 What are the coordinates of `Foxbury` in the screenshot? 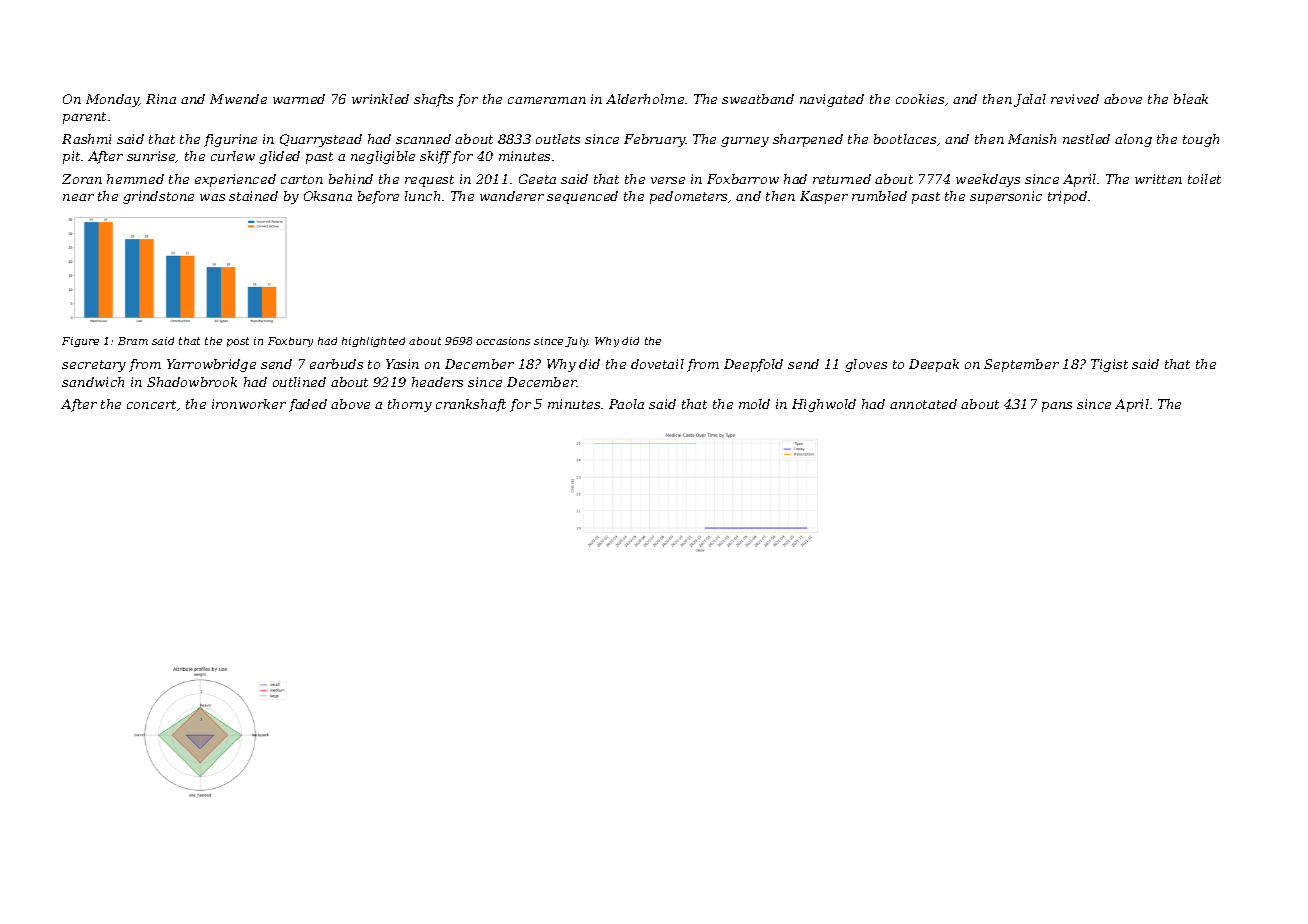 It's located at (290, 342).
